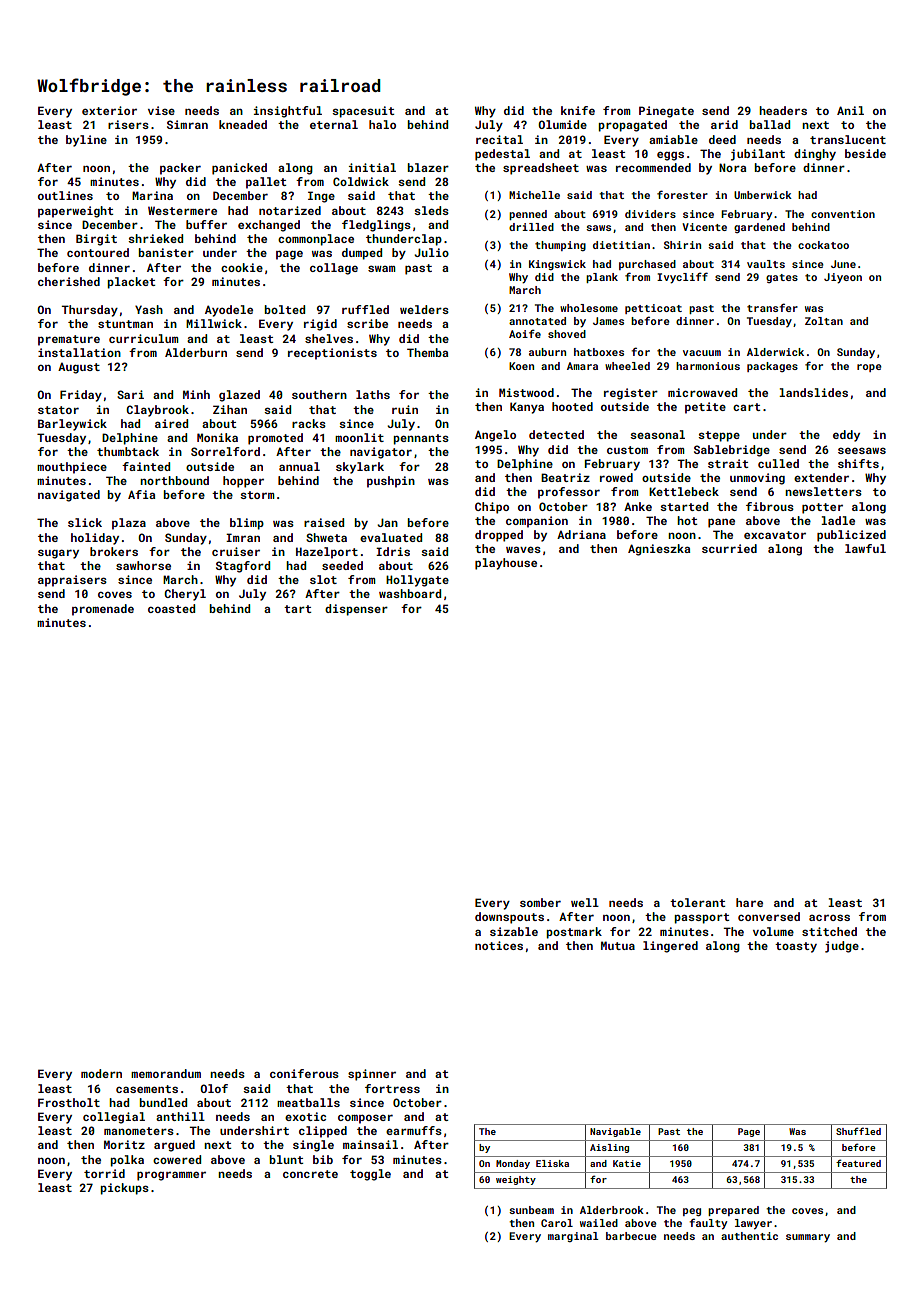 This image has height=1308, width=924. Describe the element at coordinates (69, 496) in the image. I see `navigated` at that location.
